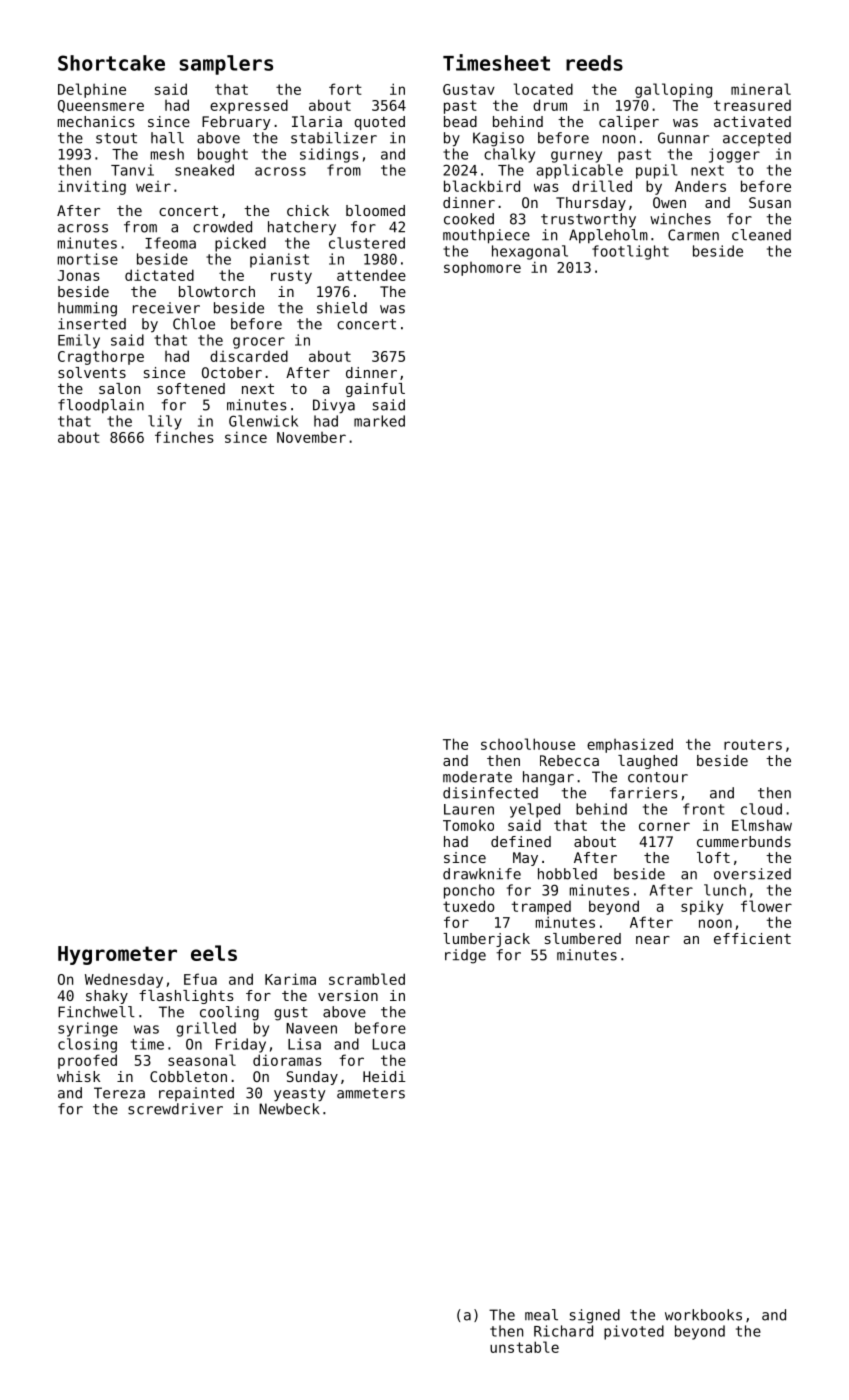  What do you see at coordinates (653, 940) in the screenshot?
I see `near` at bounding box center [653, 940].
